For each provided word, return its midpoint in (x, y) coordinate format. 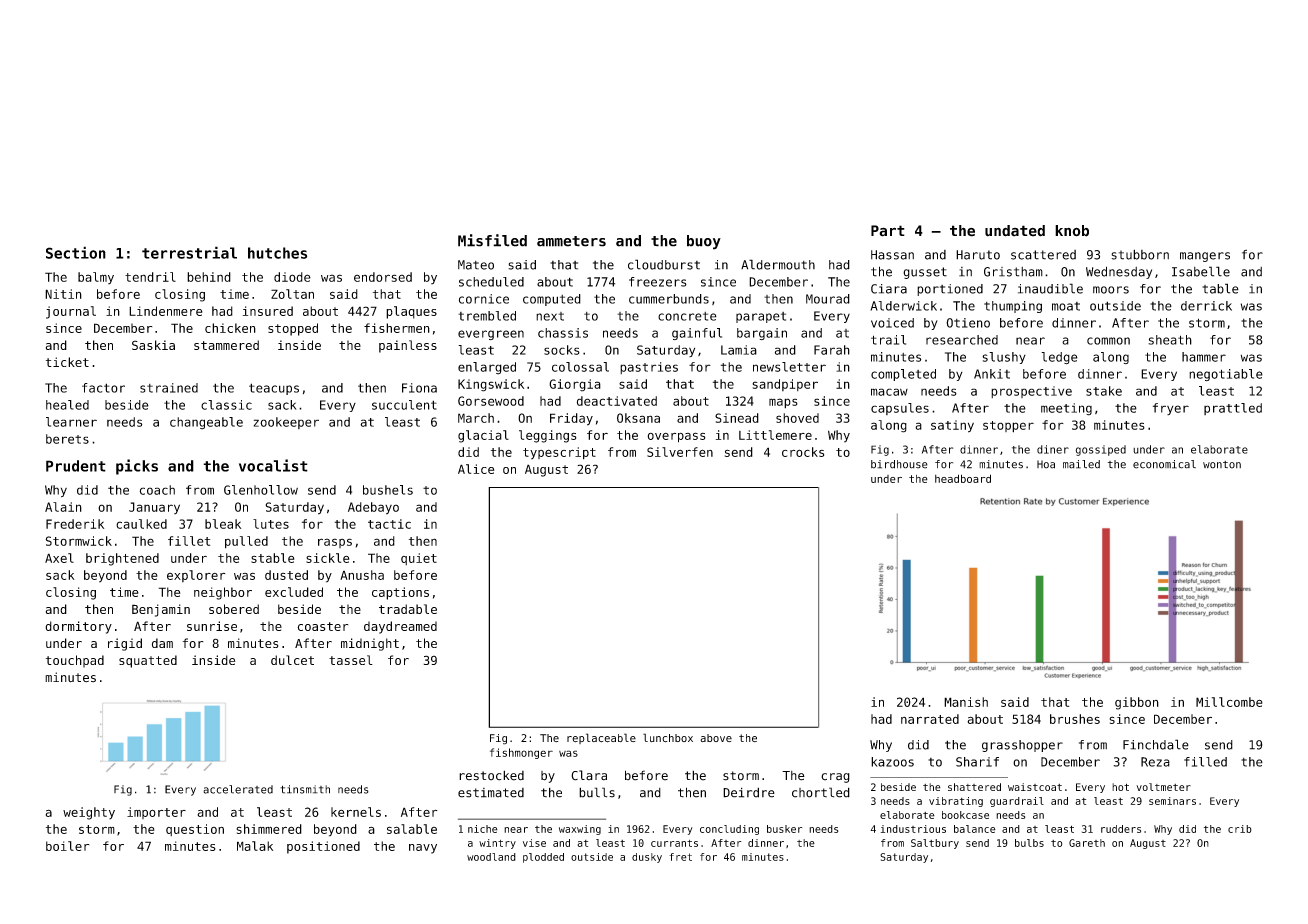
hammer (1204, 357)
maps (783, 403)
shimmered (269, 829)
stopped (293, 329)
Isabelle (1201, 271)
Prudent (76, 466)
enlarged (487, 368)
